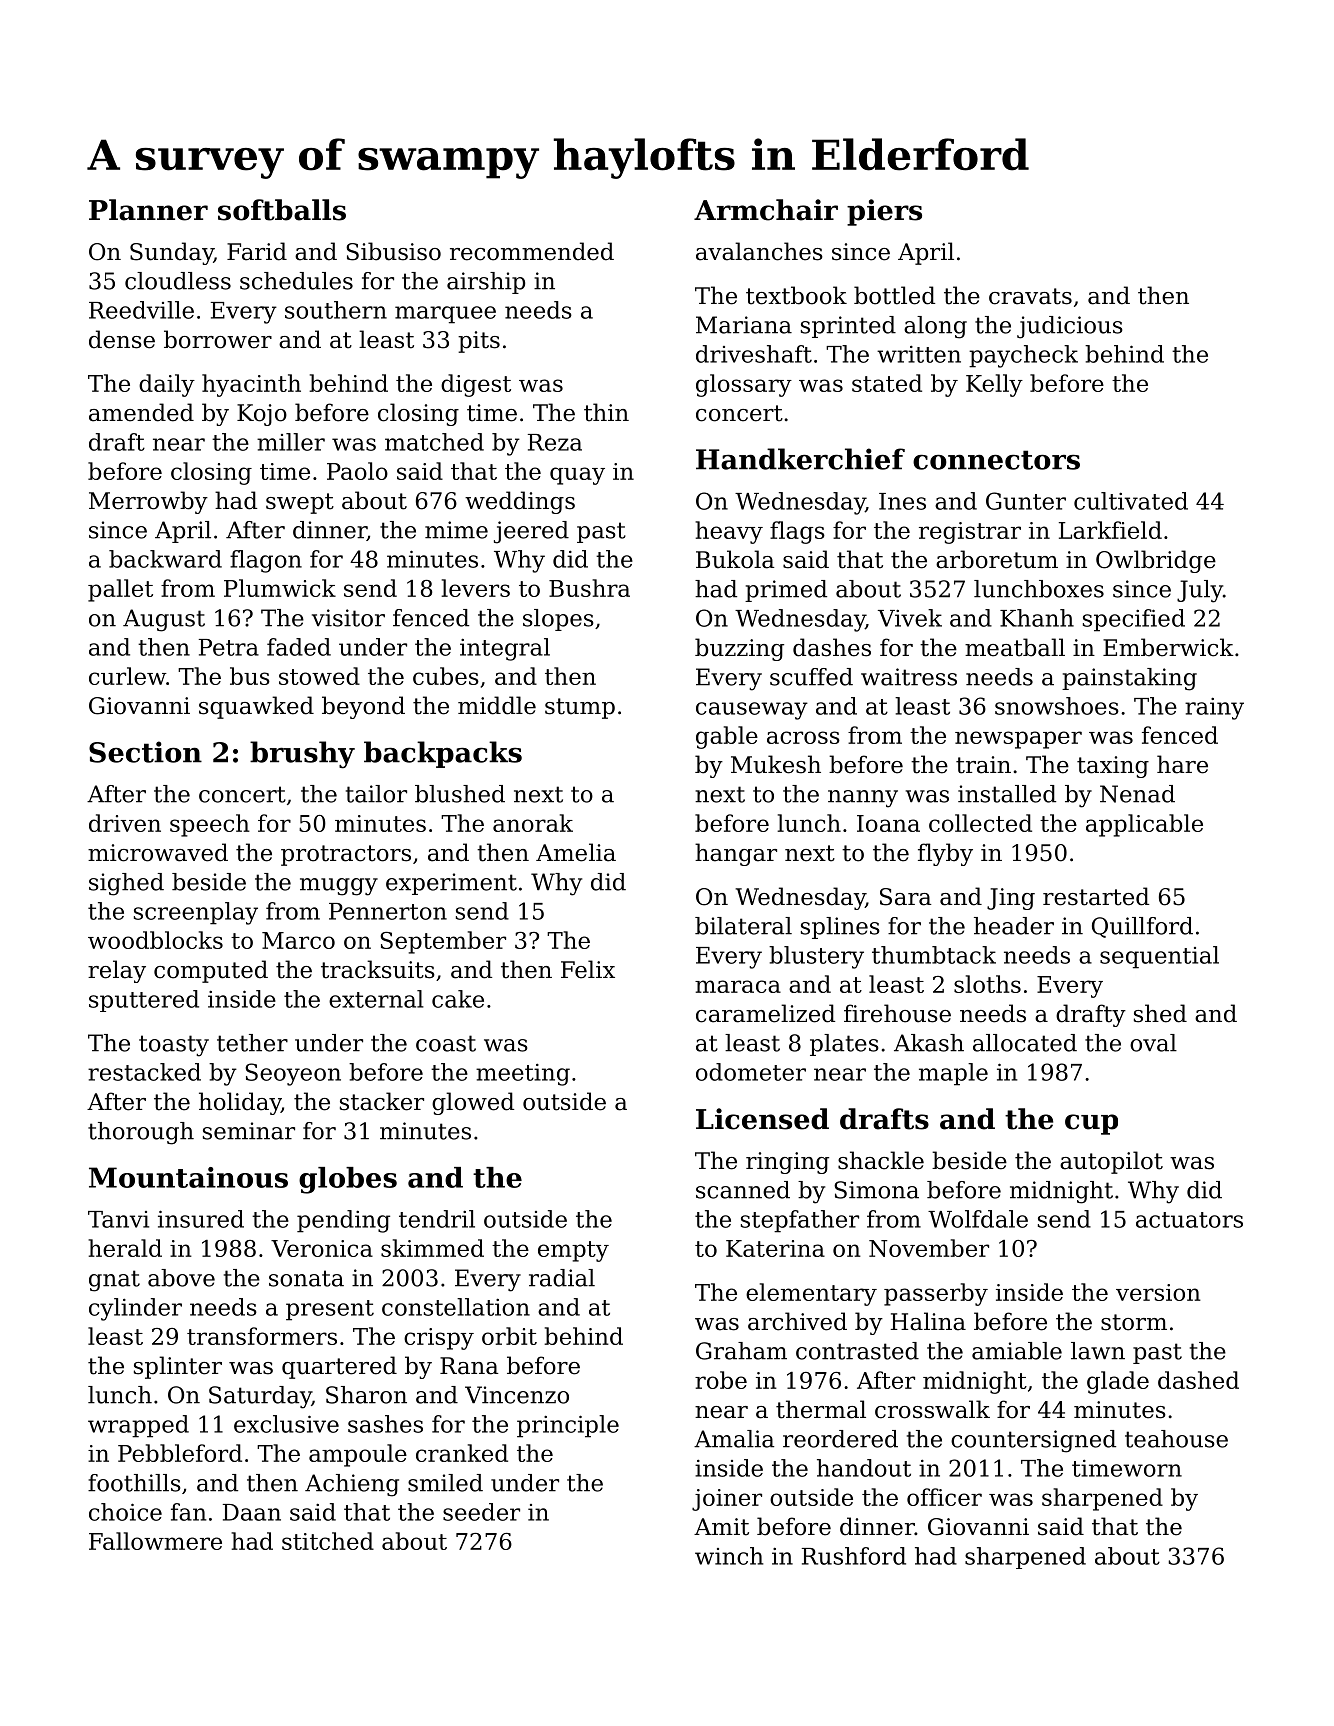 This document has width=1334, height=1726. Describe the element at coordinates (776, 764) in the document. I see `Mukesh` at that location.
